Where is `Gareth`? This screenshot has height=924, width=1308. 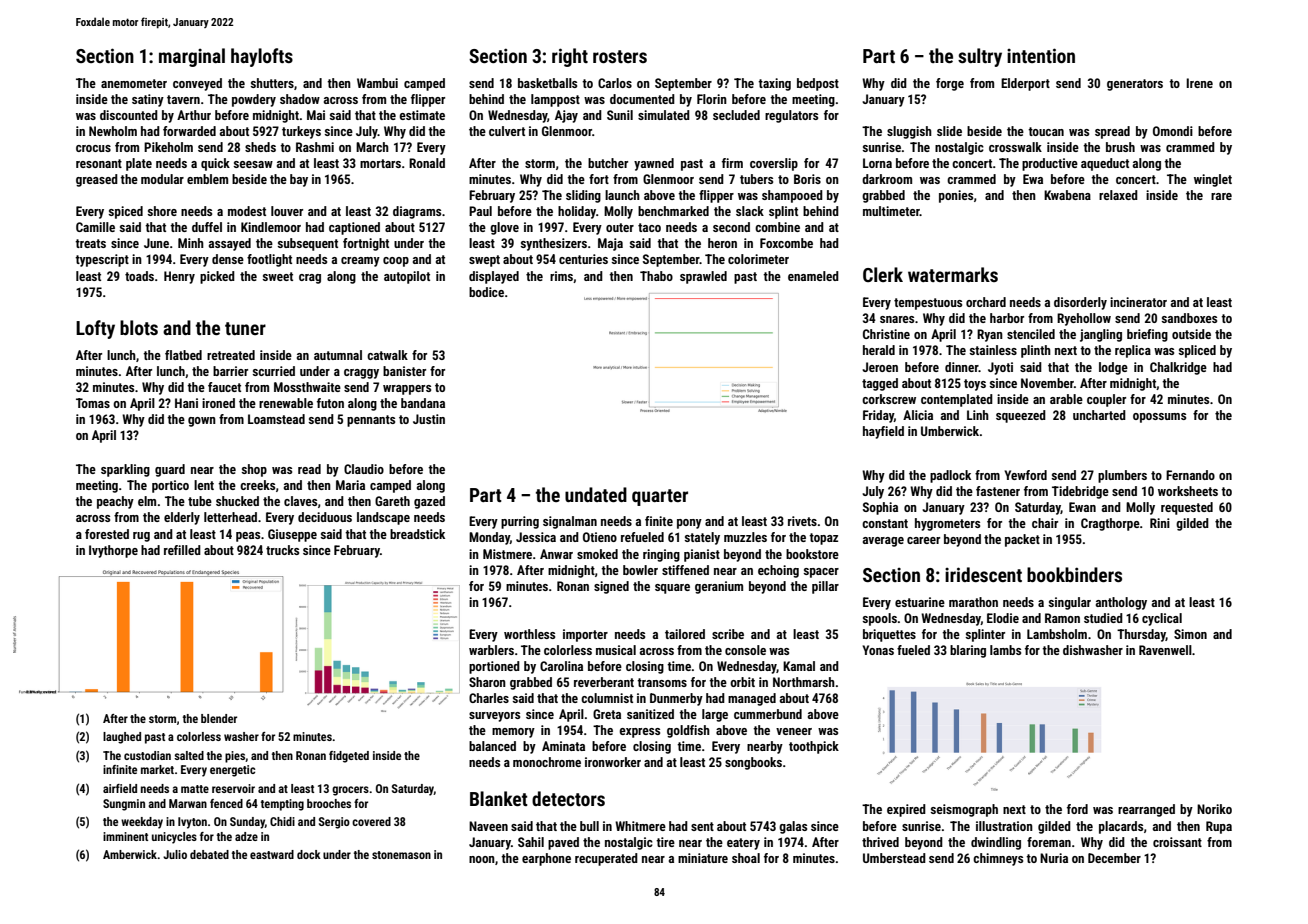 Gareth is located at coordinates (392, 501).
